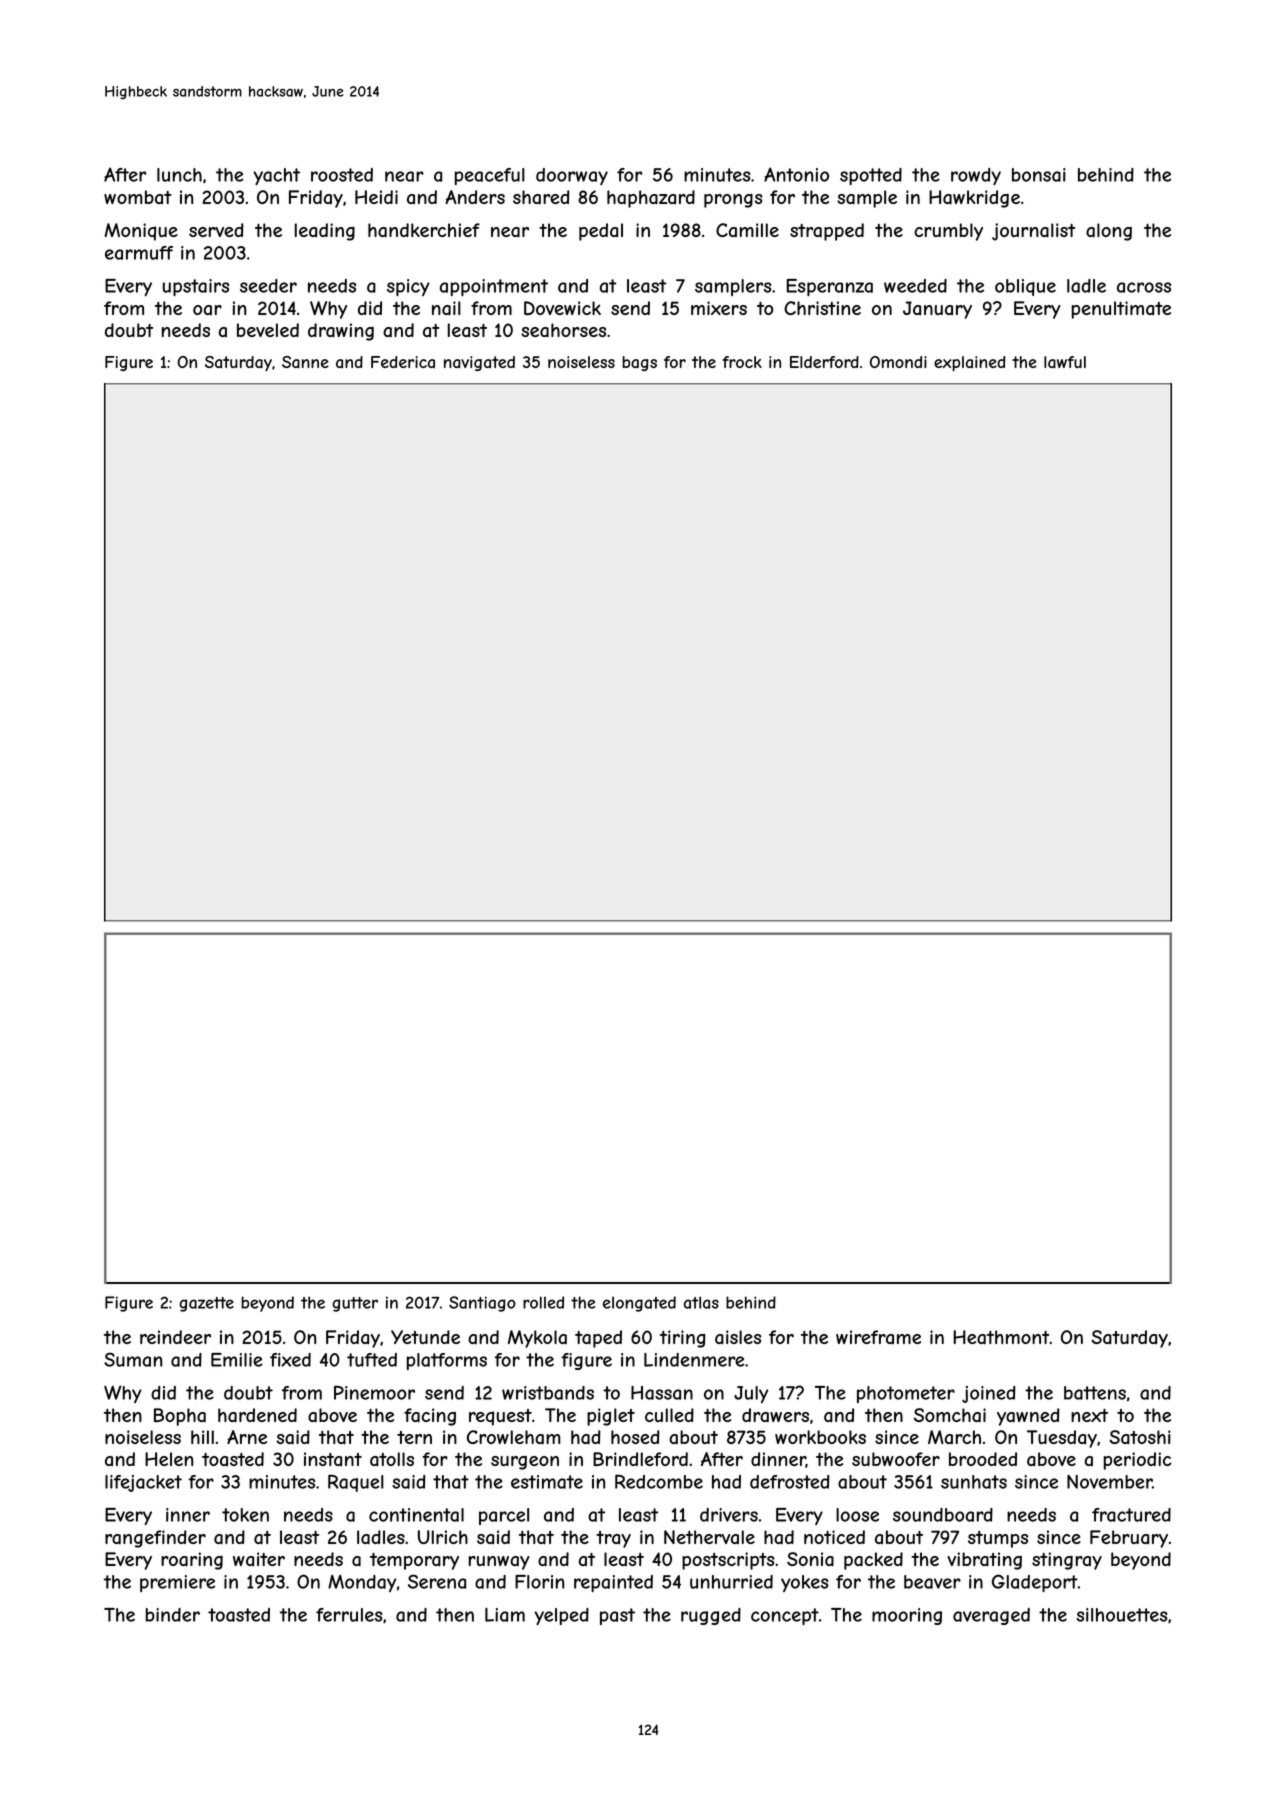  I want to click on gazette, so click(206, 1304).
